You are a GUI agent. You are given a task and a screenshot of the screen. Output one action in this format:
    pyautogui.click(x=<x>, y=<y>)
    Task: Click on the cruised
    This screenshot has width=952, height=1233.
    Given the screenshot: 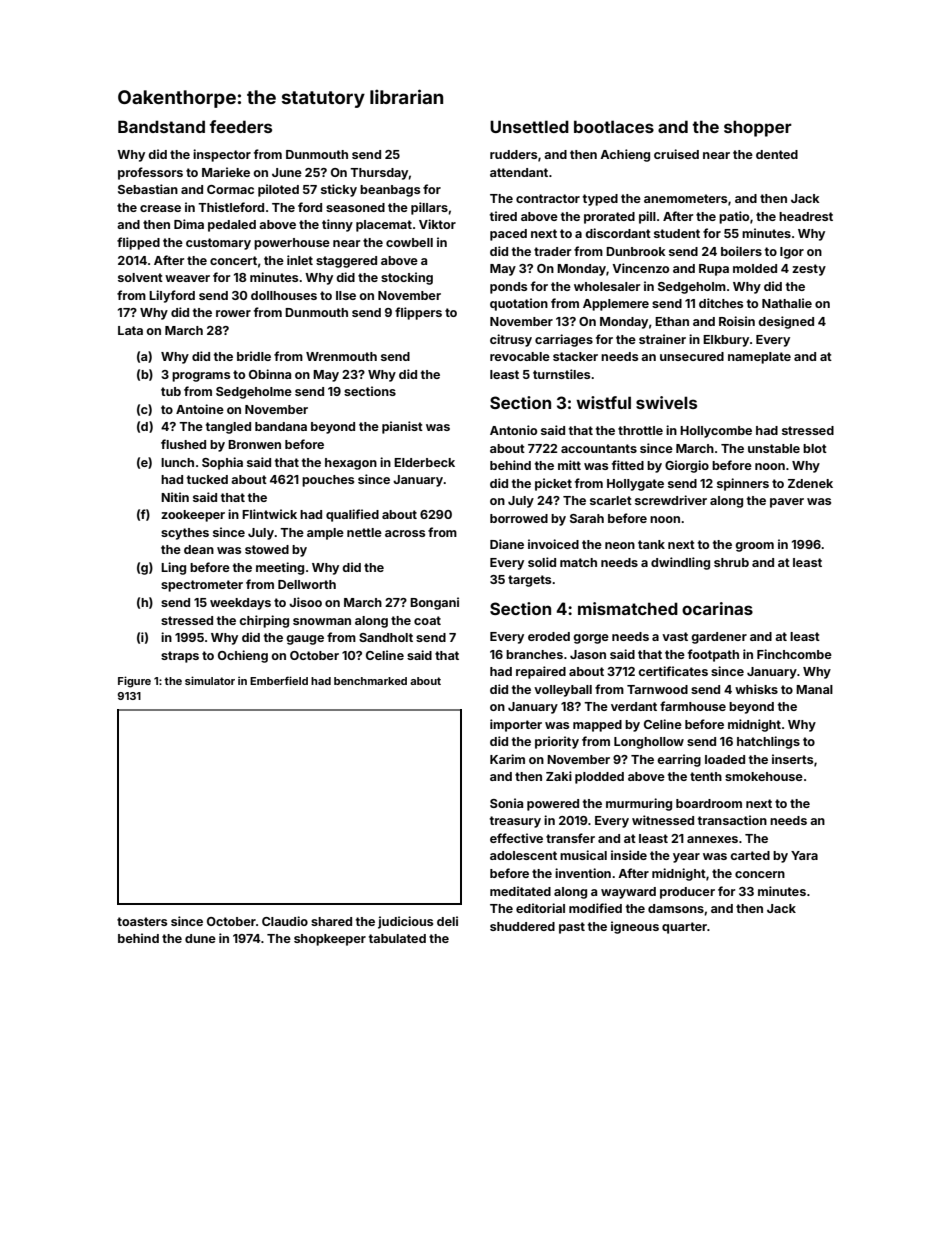 What is the action you would take?
    pyautogui.click(x=676, y=154)
